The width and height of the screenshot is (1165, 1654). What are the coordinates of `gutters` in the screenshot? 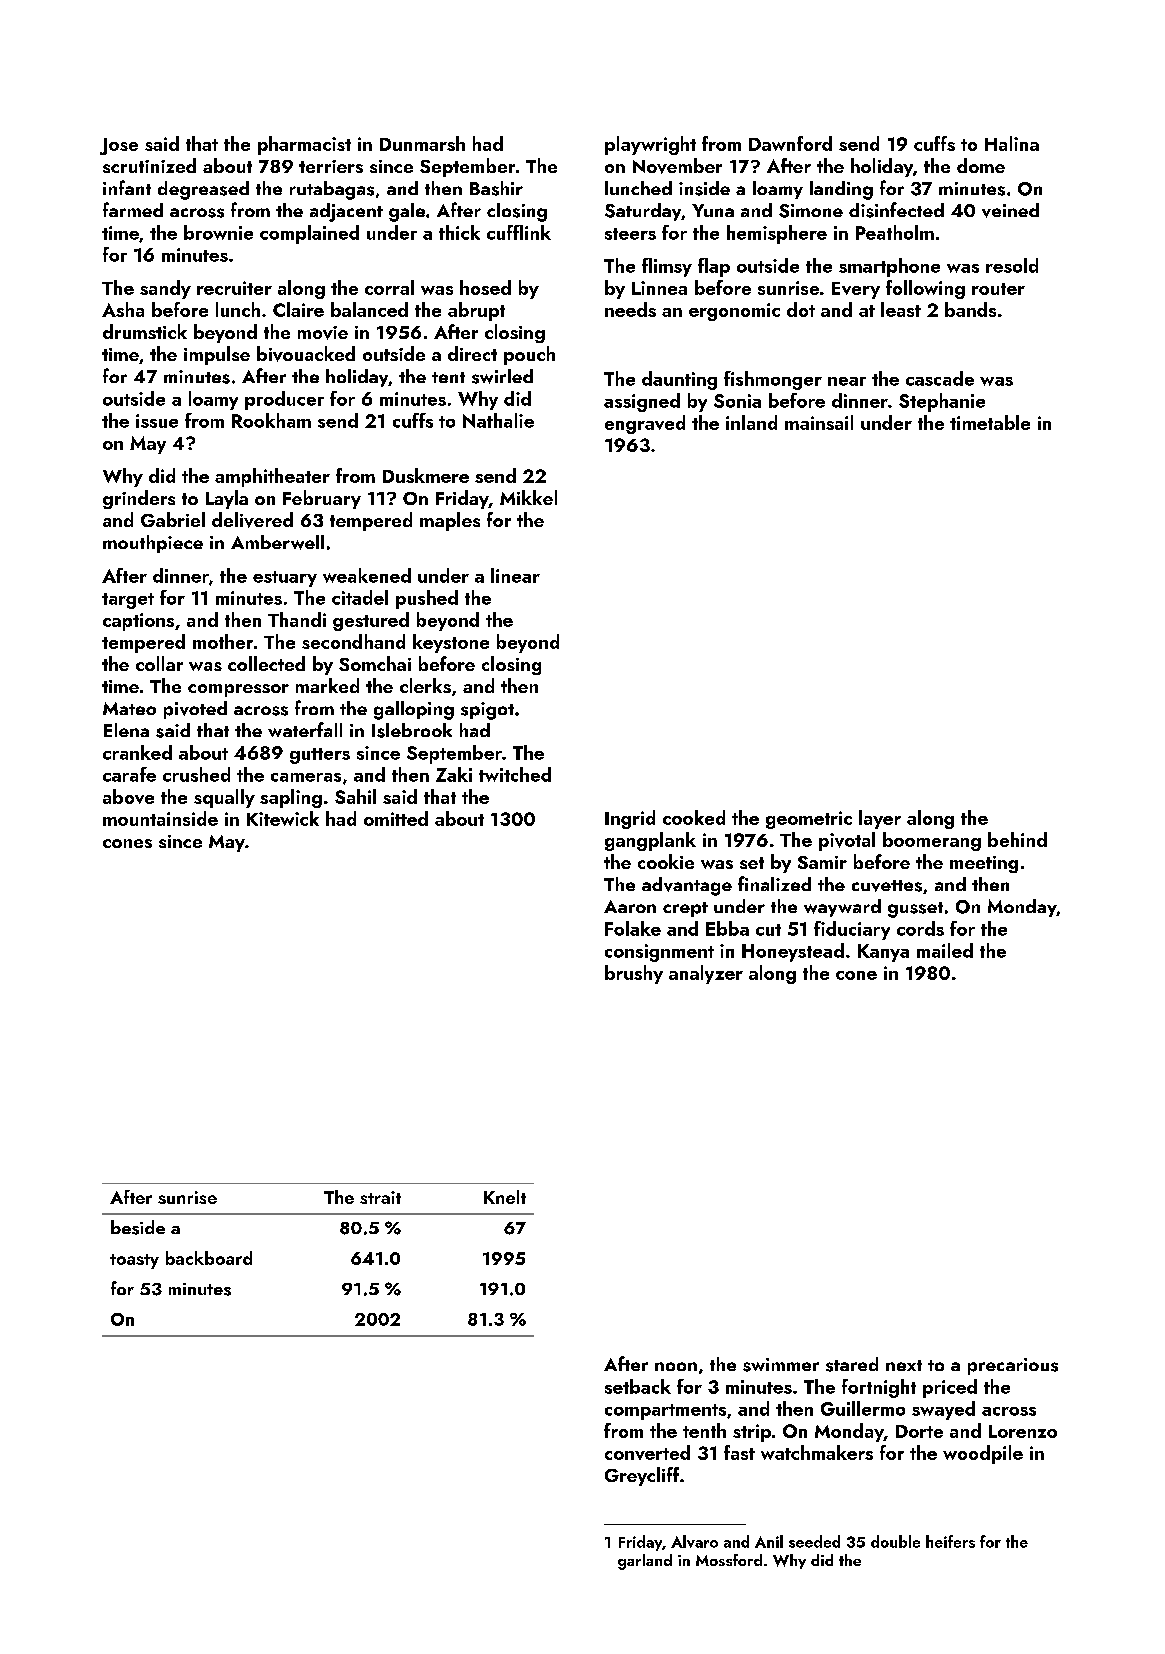 It's located at (320, 756).
